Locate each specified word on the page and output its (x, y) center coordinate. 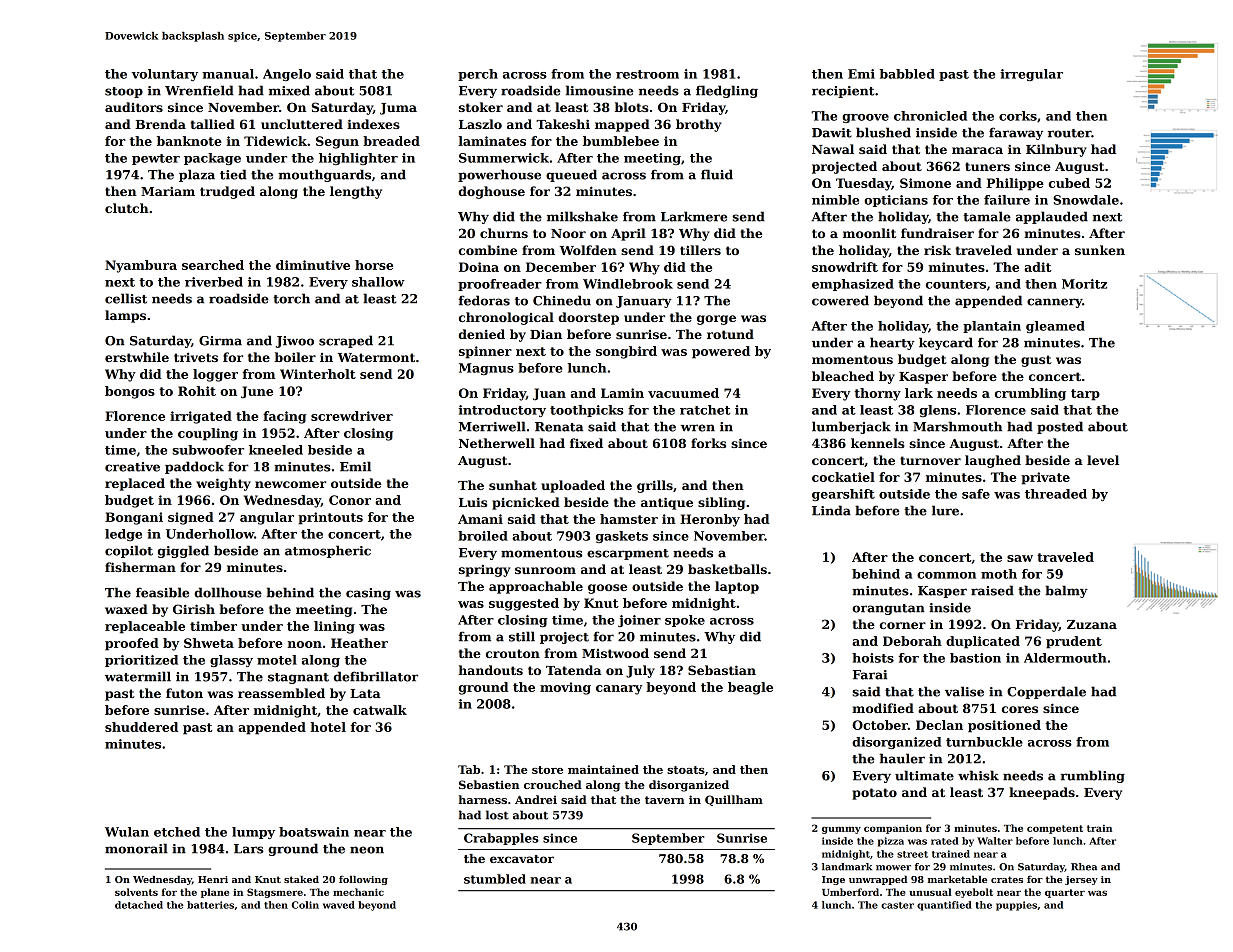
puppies (1016, 906)
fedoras (484, 300)
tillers (700, 250)
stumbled (495, 879)
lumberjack (851, 427)
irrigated (201, 417)
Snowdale (1086, 200)
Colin (305, 905)
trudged (227, 192)
